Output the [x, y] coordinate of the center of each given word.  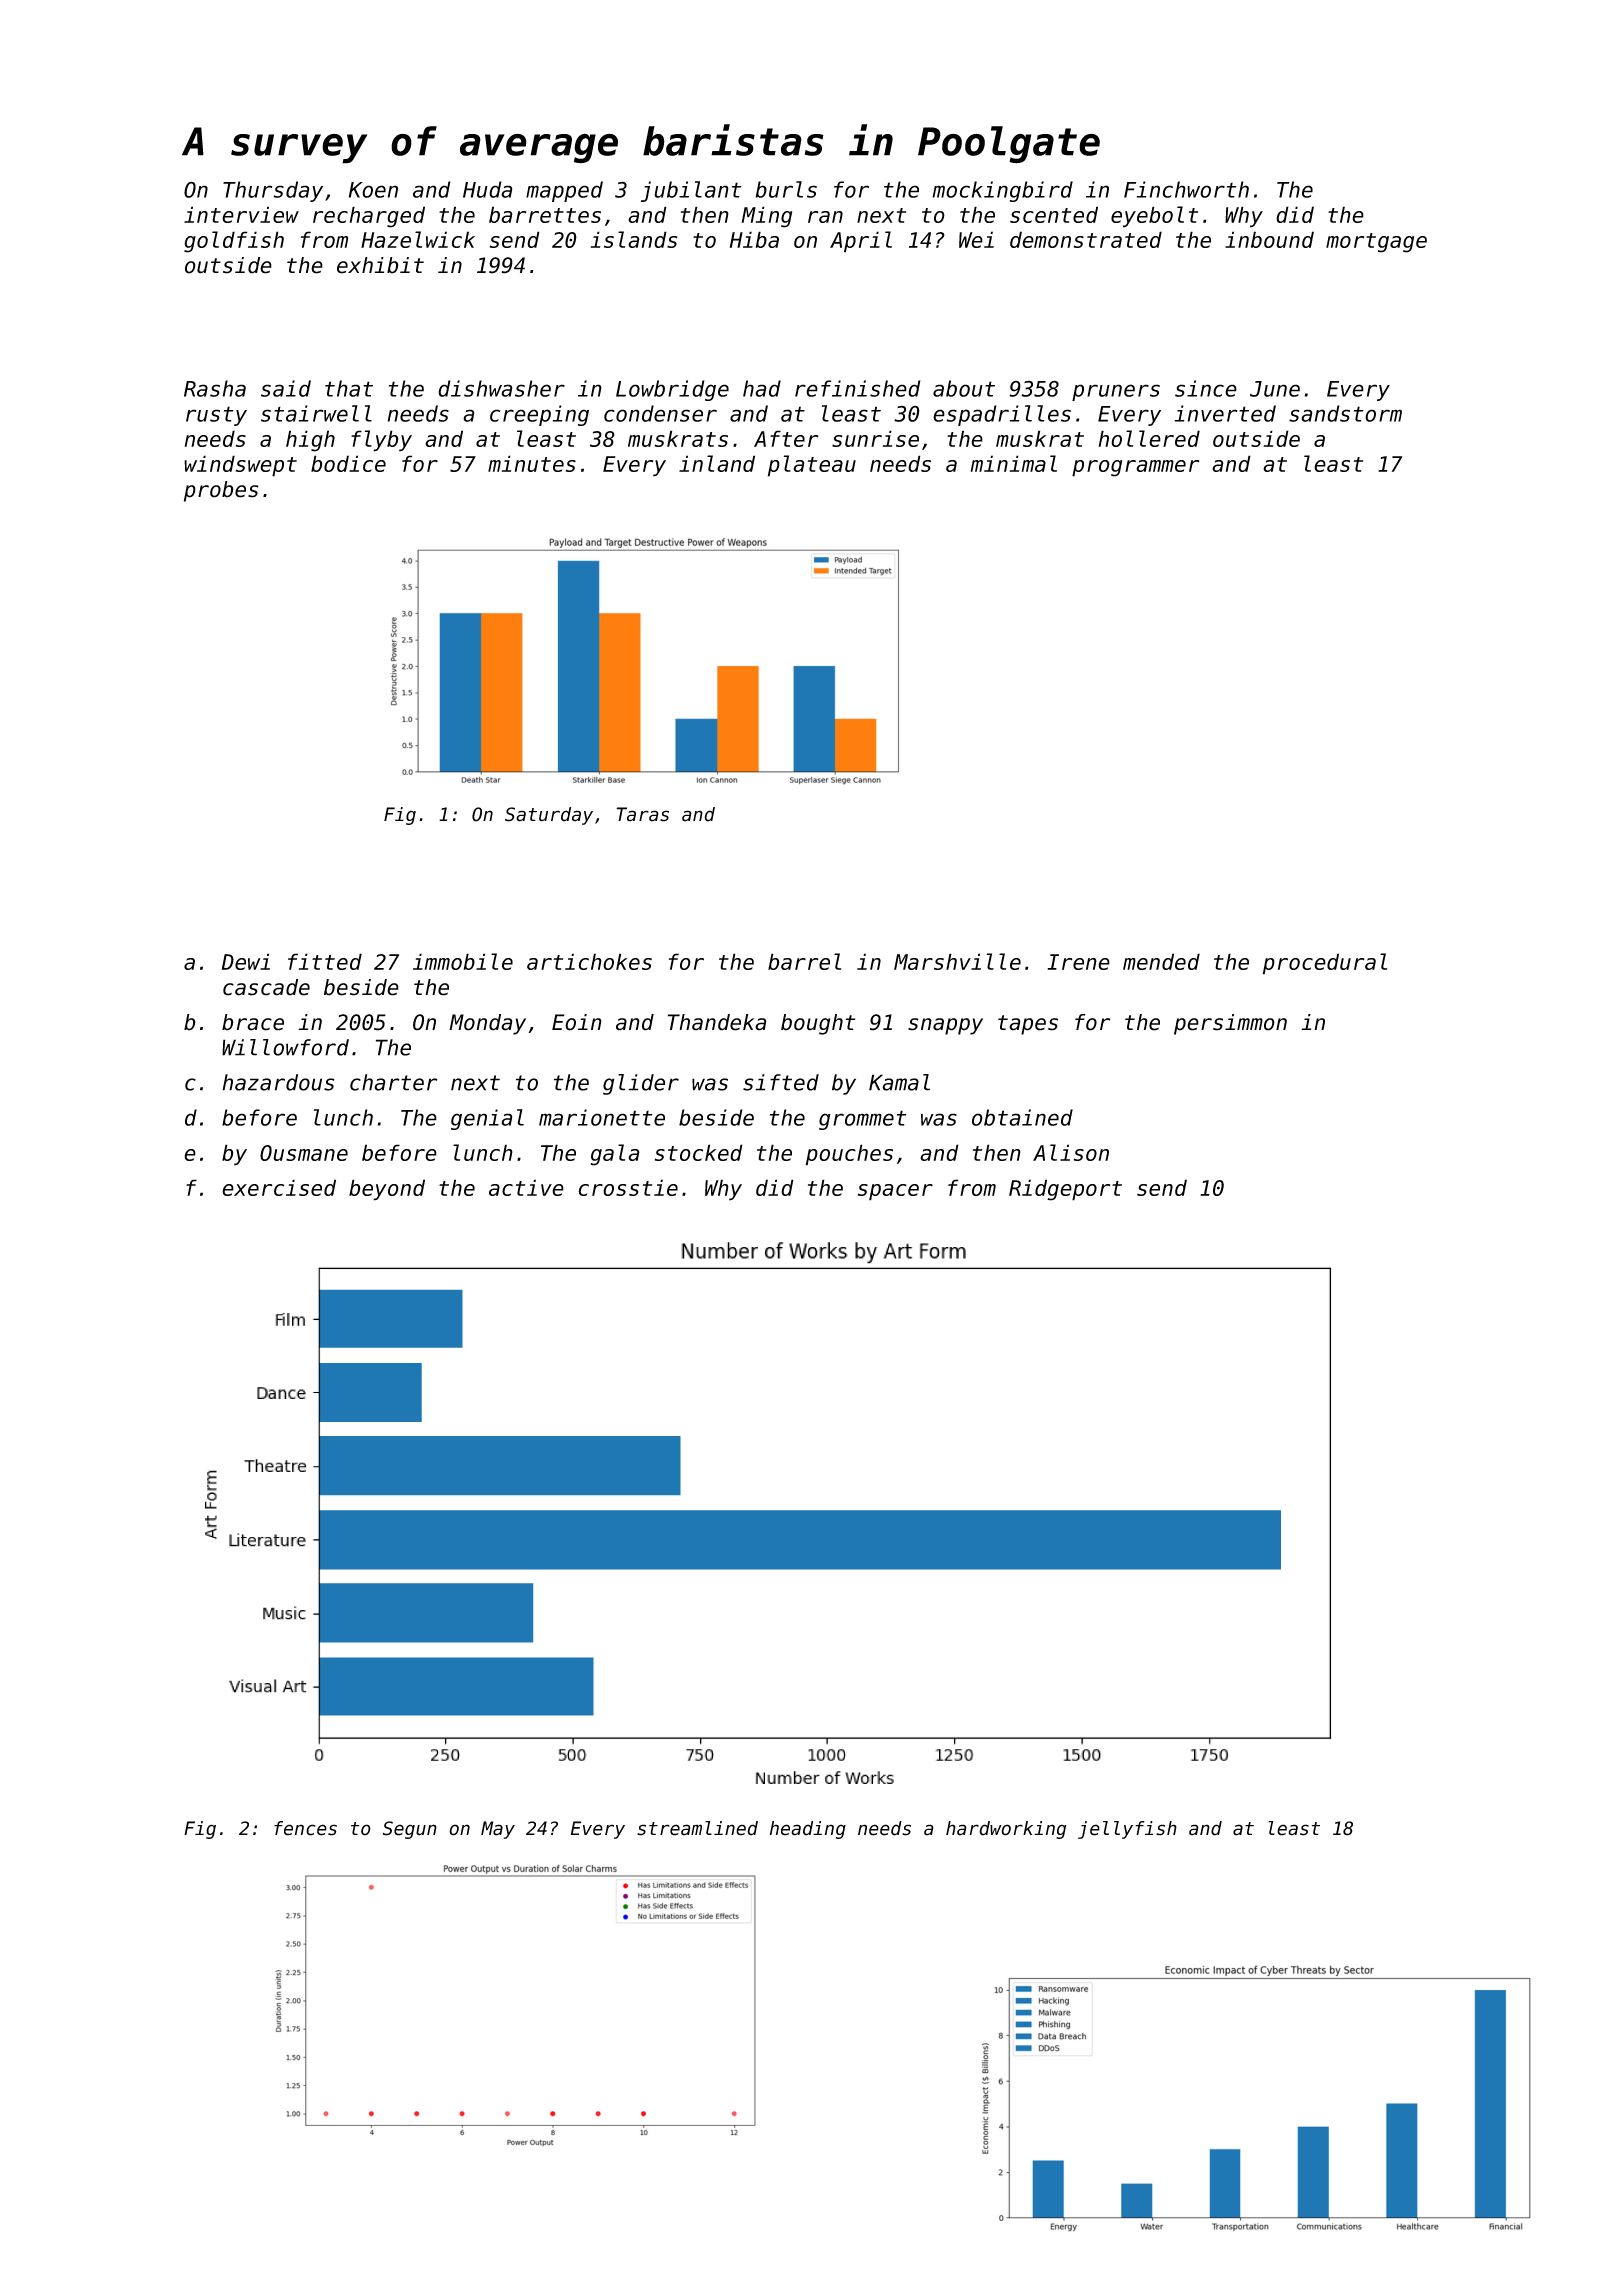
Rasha [215, 388]
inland [717, 463]
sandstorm [1345, 413]
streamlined [697, 1828]
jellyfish [1127, 1830]
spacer [895, 1192]
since [1206, 388]
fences [305, 1828]
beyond [387, 1190]
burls [786, 189]
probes [221, 491]
